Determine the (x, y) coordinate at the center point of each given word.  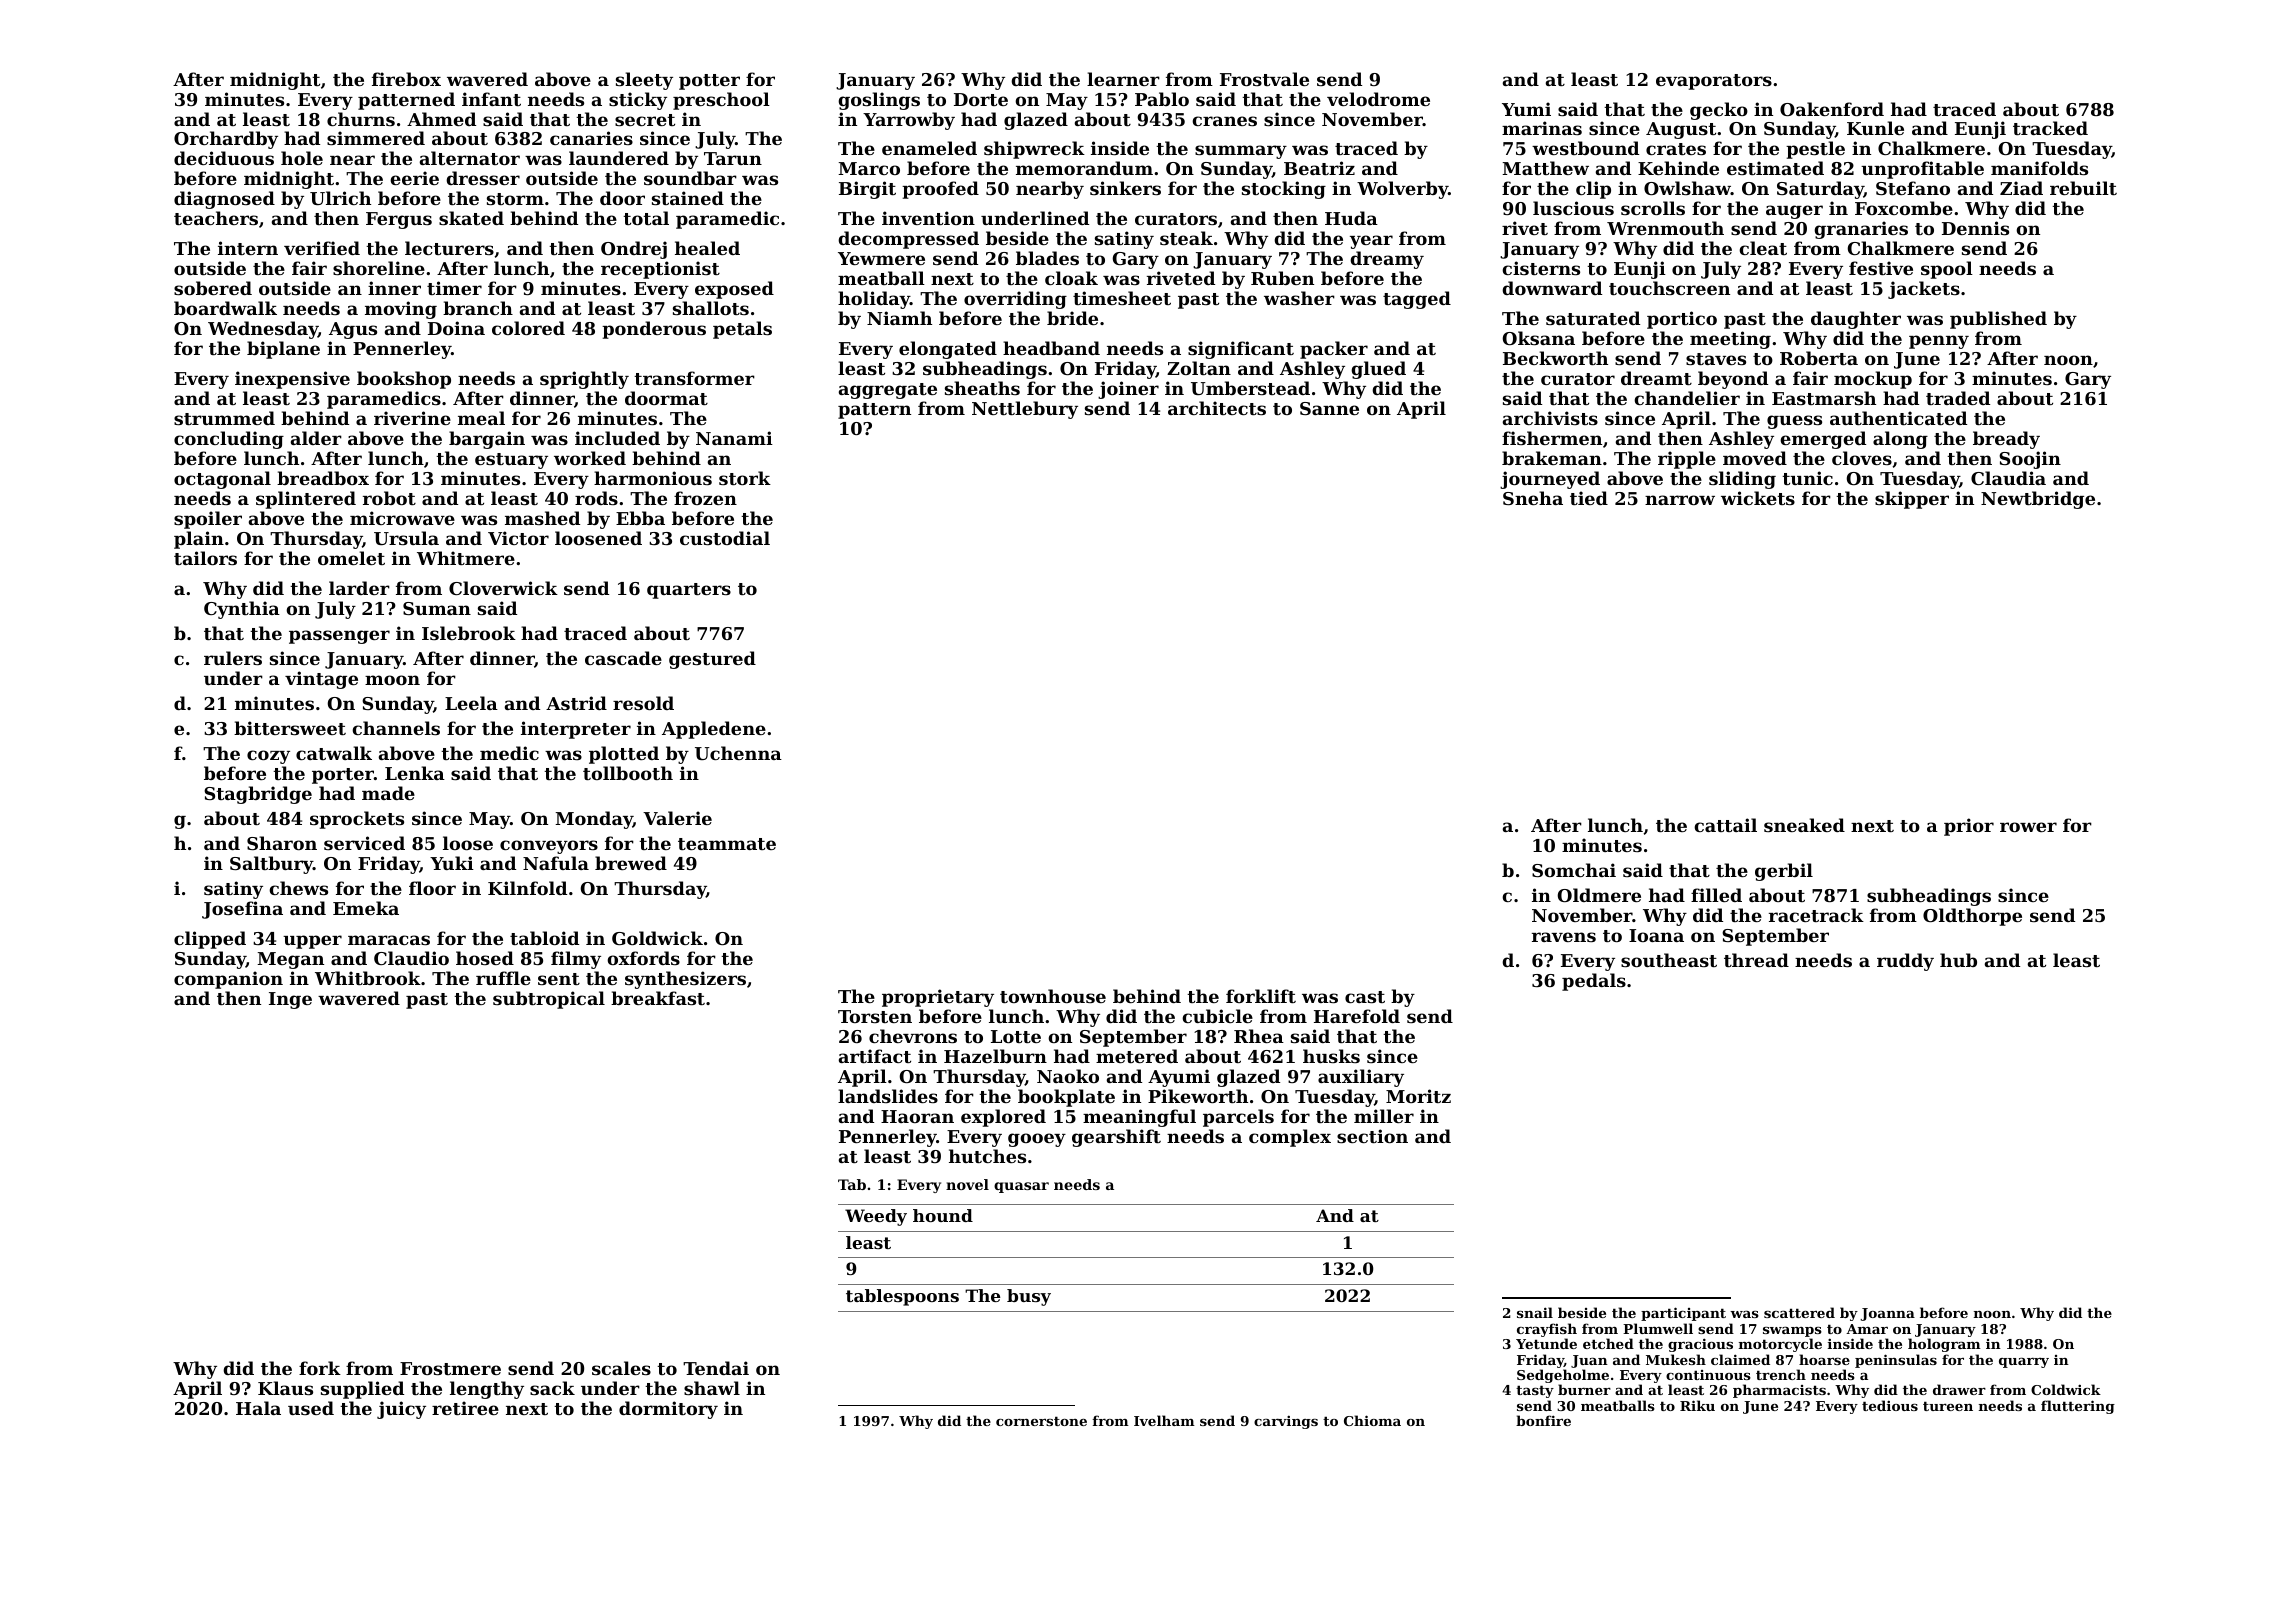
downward (1552, 288)
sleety (644, 81)
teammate (727, 844)
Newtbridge (2038, 500)
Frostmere (450, 1368)
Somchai (1574, 870)
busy (1029, 1297)
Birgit (867, 190)
